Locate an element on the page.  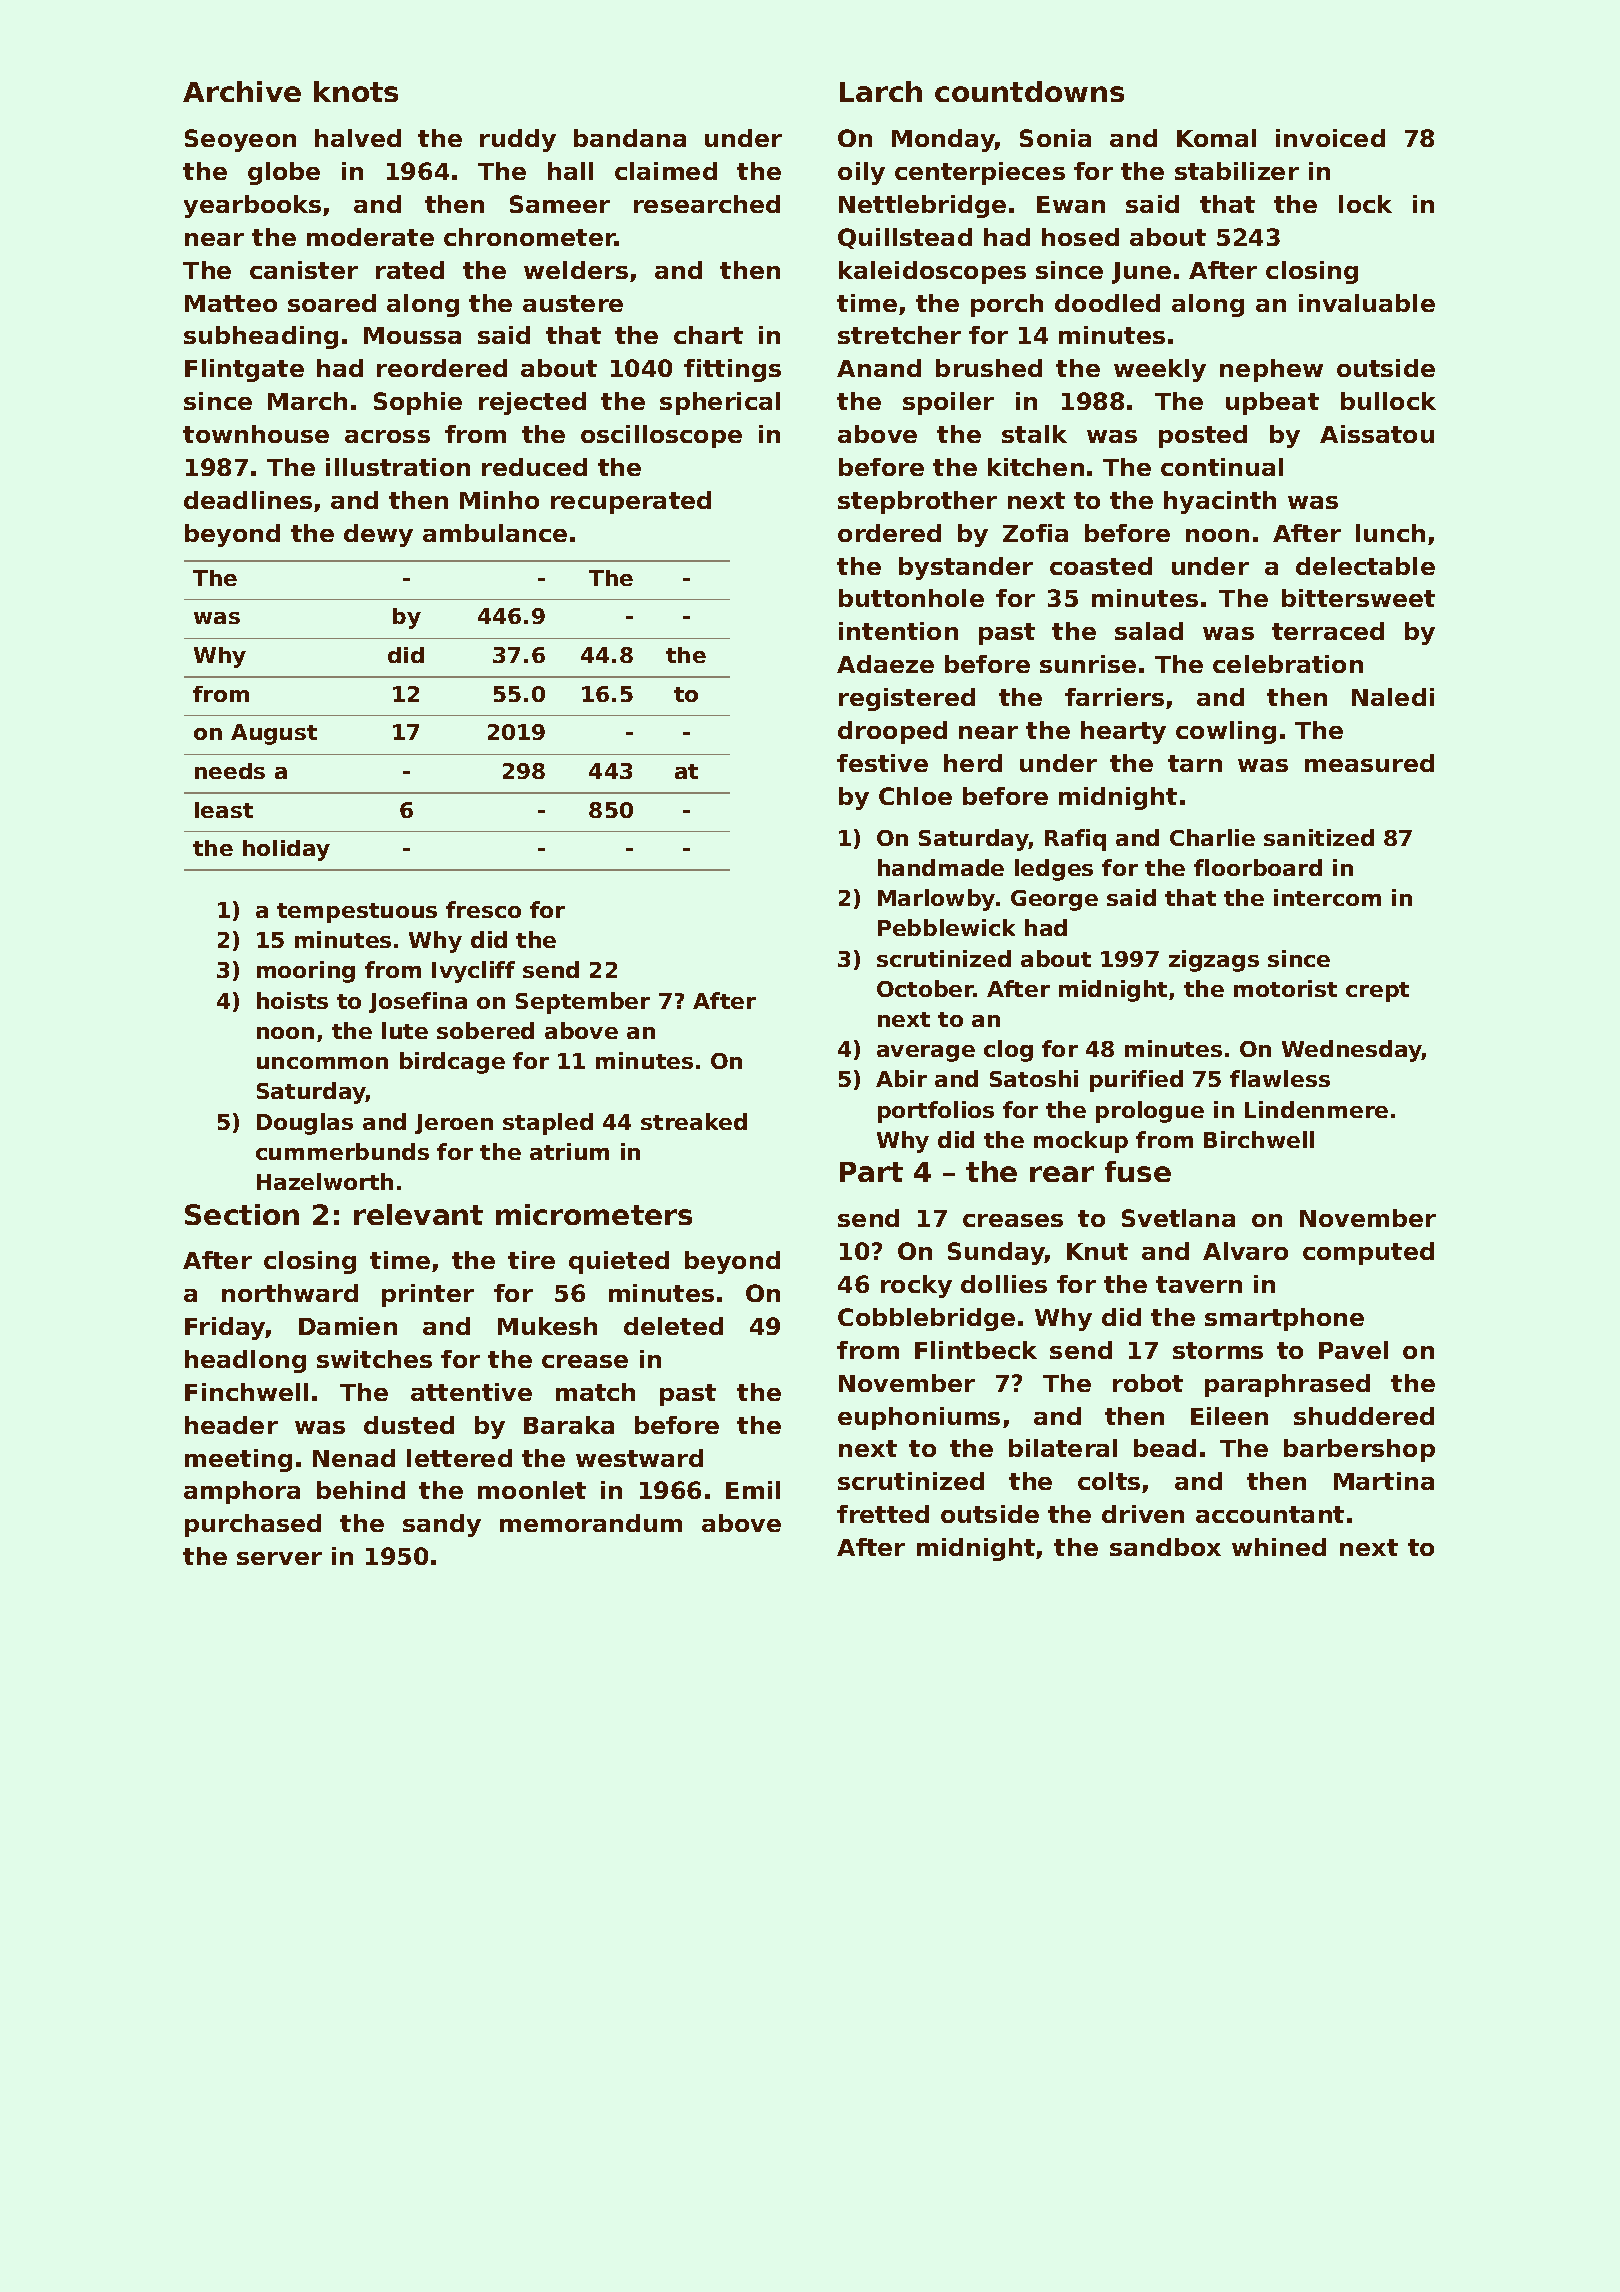
handmade is located at coordinates (941, 867).
